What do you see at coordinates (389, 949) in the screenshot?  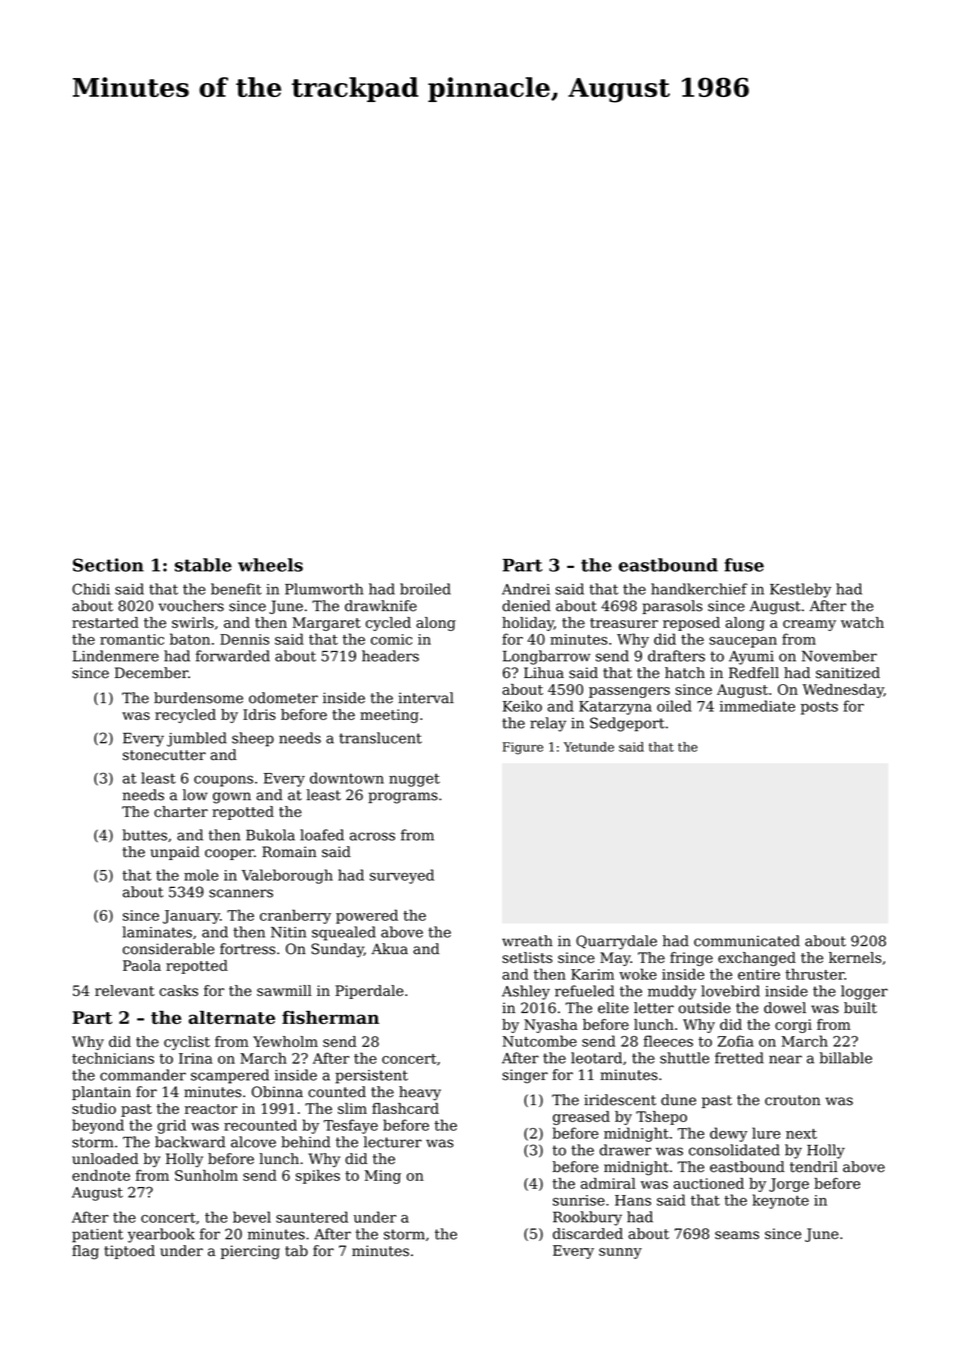 I see `Akua` at bounding box center [389, 949].
